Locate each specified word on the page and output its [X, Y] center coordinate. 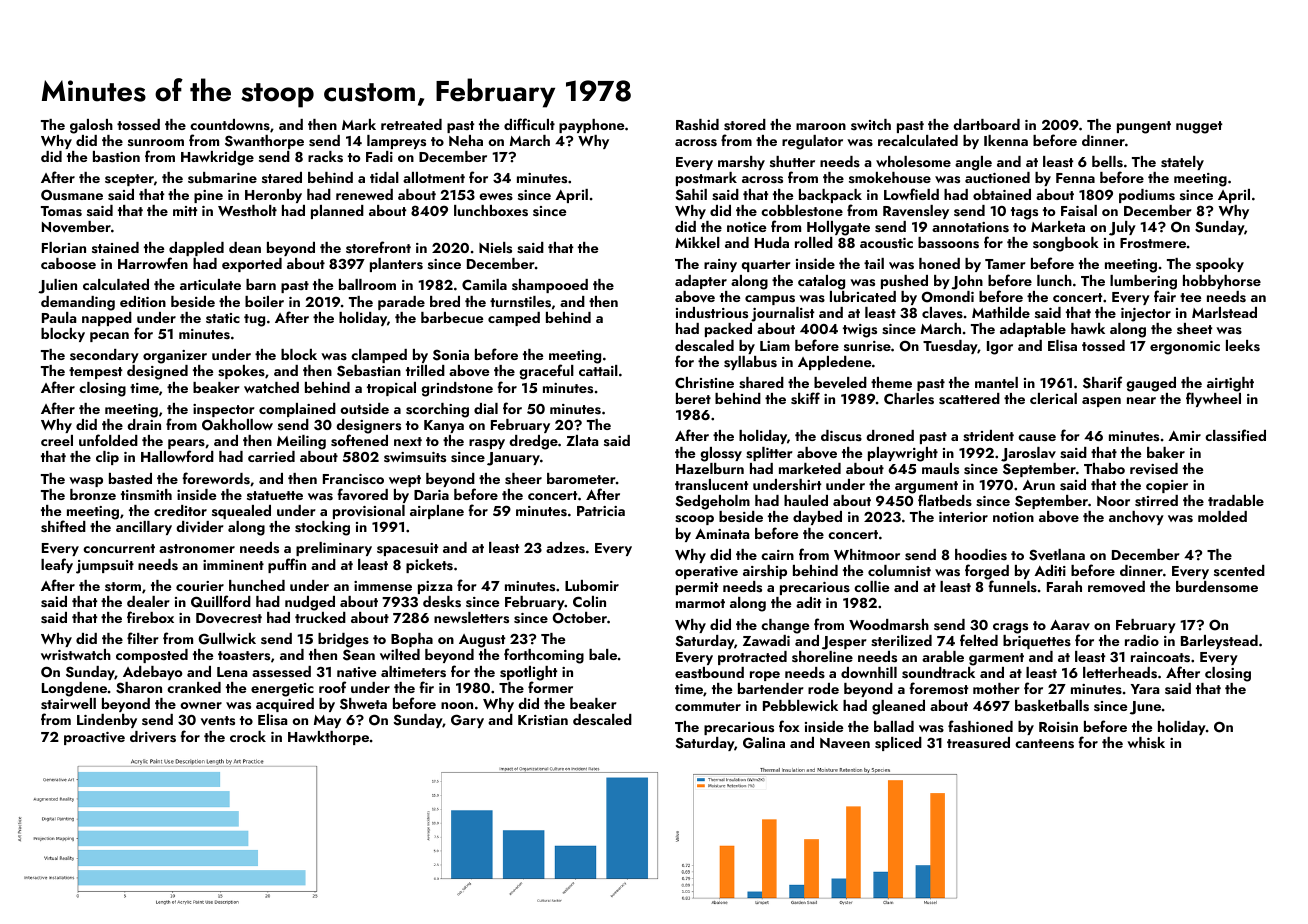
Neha [466, 140]
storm [123, 586]
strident [988, 436]
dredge [533, 442]
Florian [64, 247]
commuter [708, 706]
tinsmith [146, 494]
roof [332, 687]
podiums [1147, 196]
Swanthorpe [264, 142]
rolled [814, 242]
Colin [589, 601]
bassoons [948, 243]
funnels [1012, 586]
